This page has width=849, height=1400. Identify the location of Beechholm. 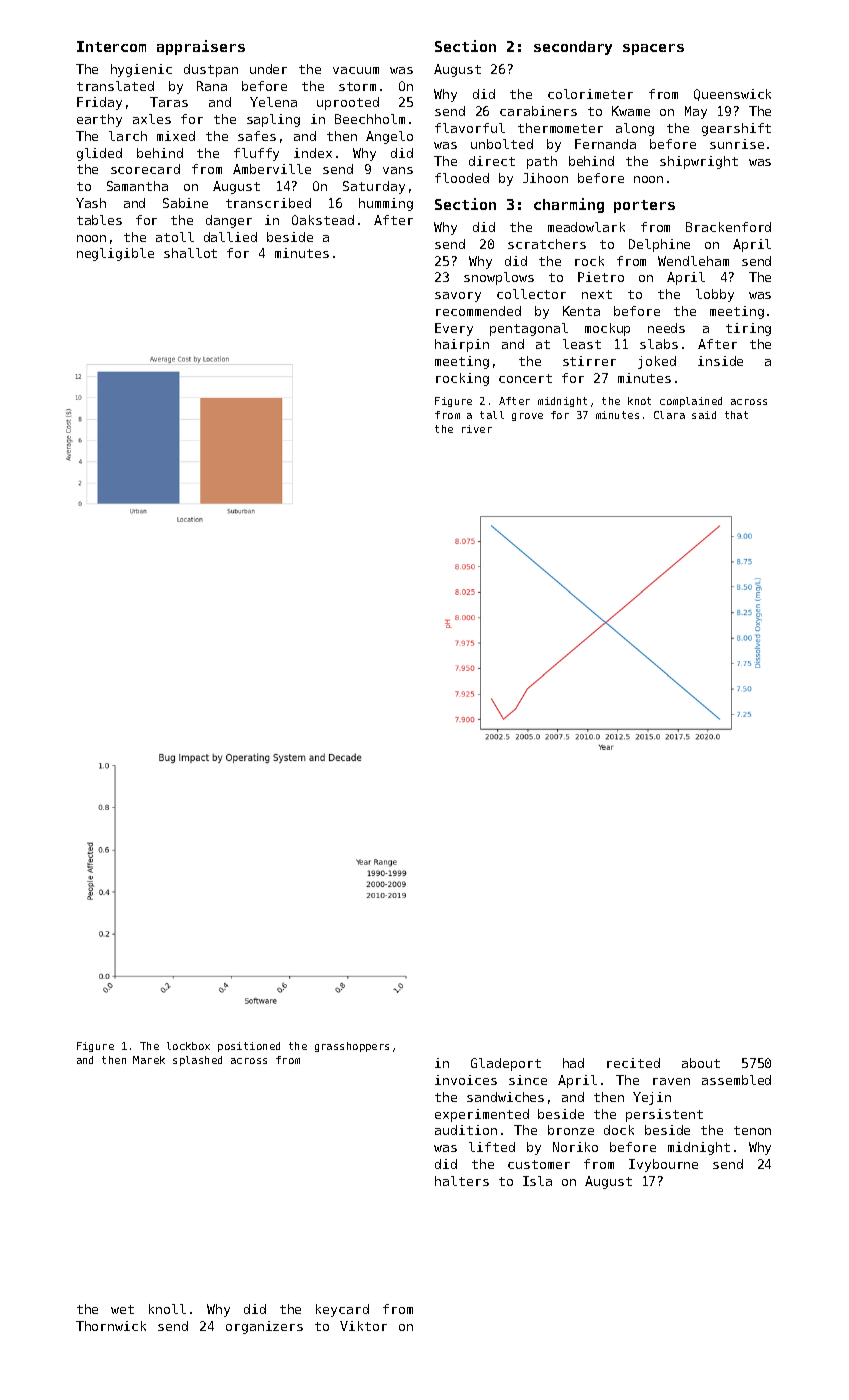
(370, 119).
